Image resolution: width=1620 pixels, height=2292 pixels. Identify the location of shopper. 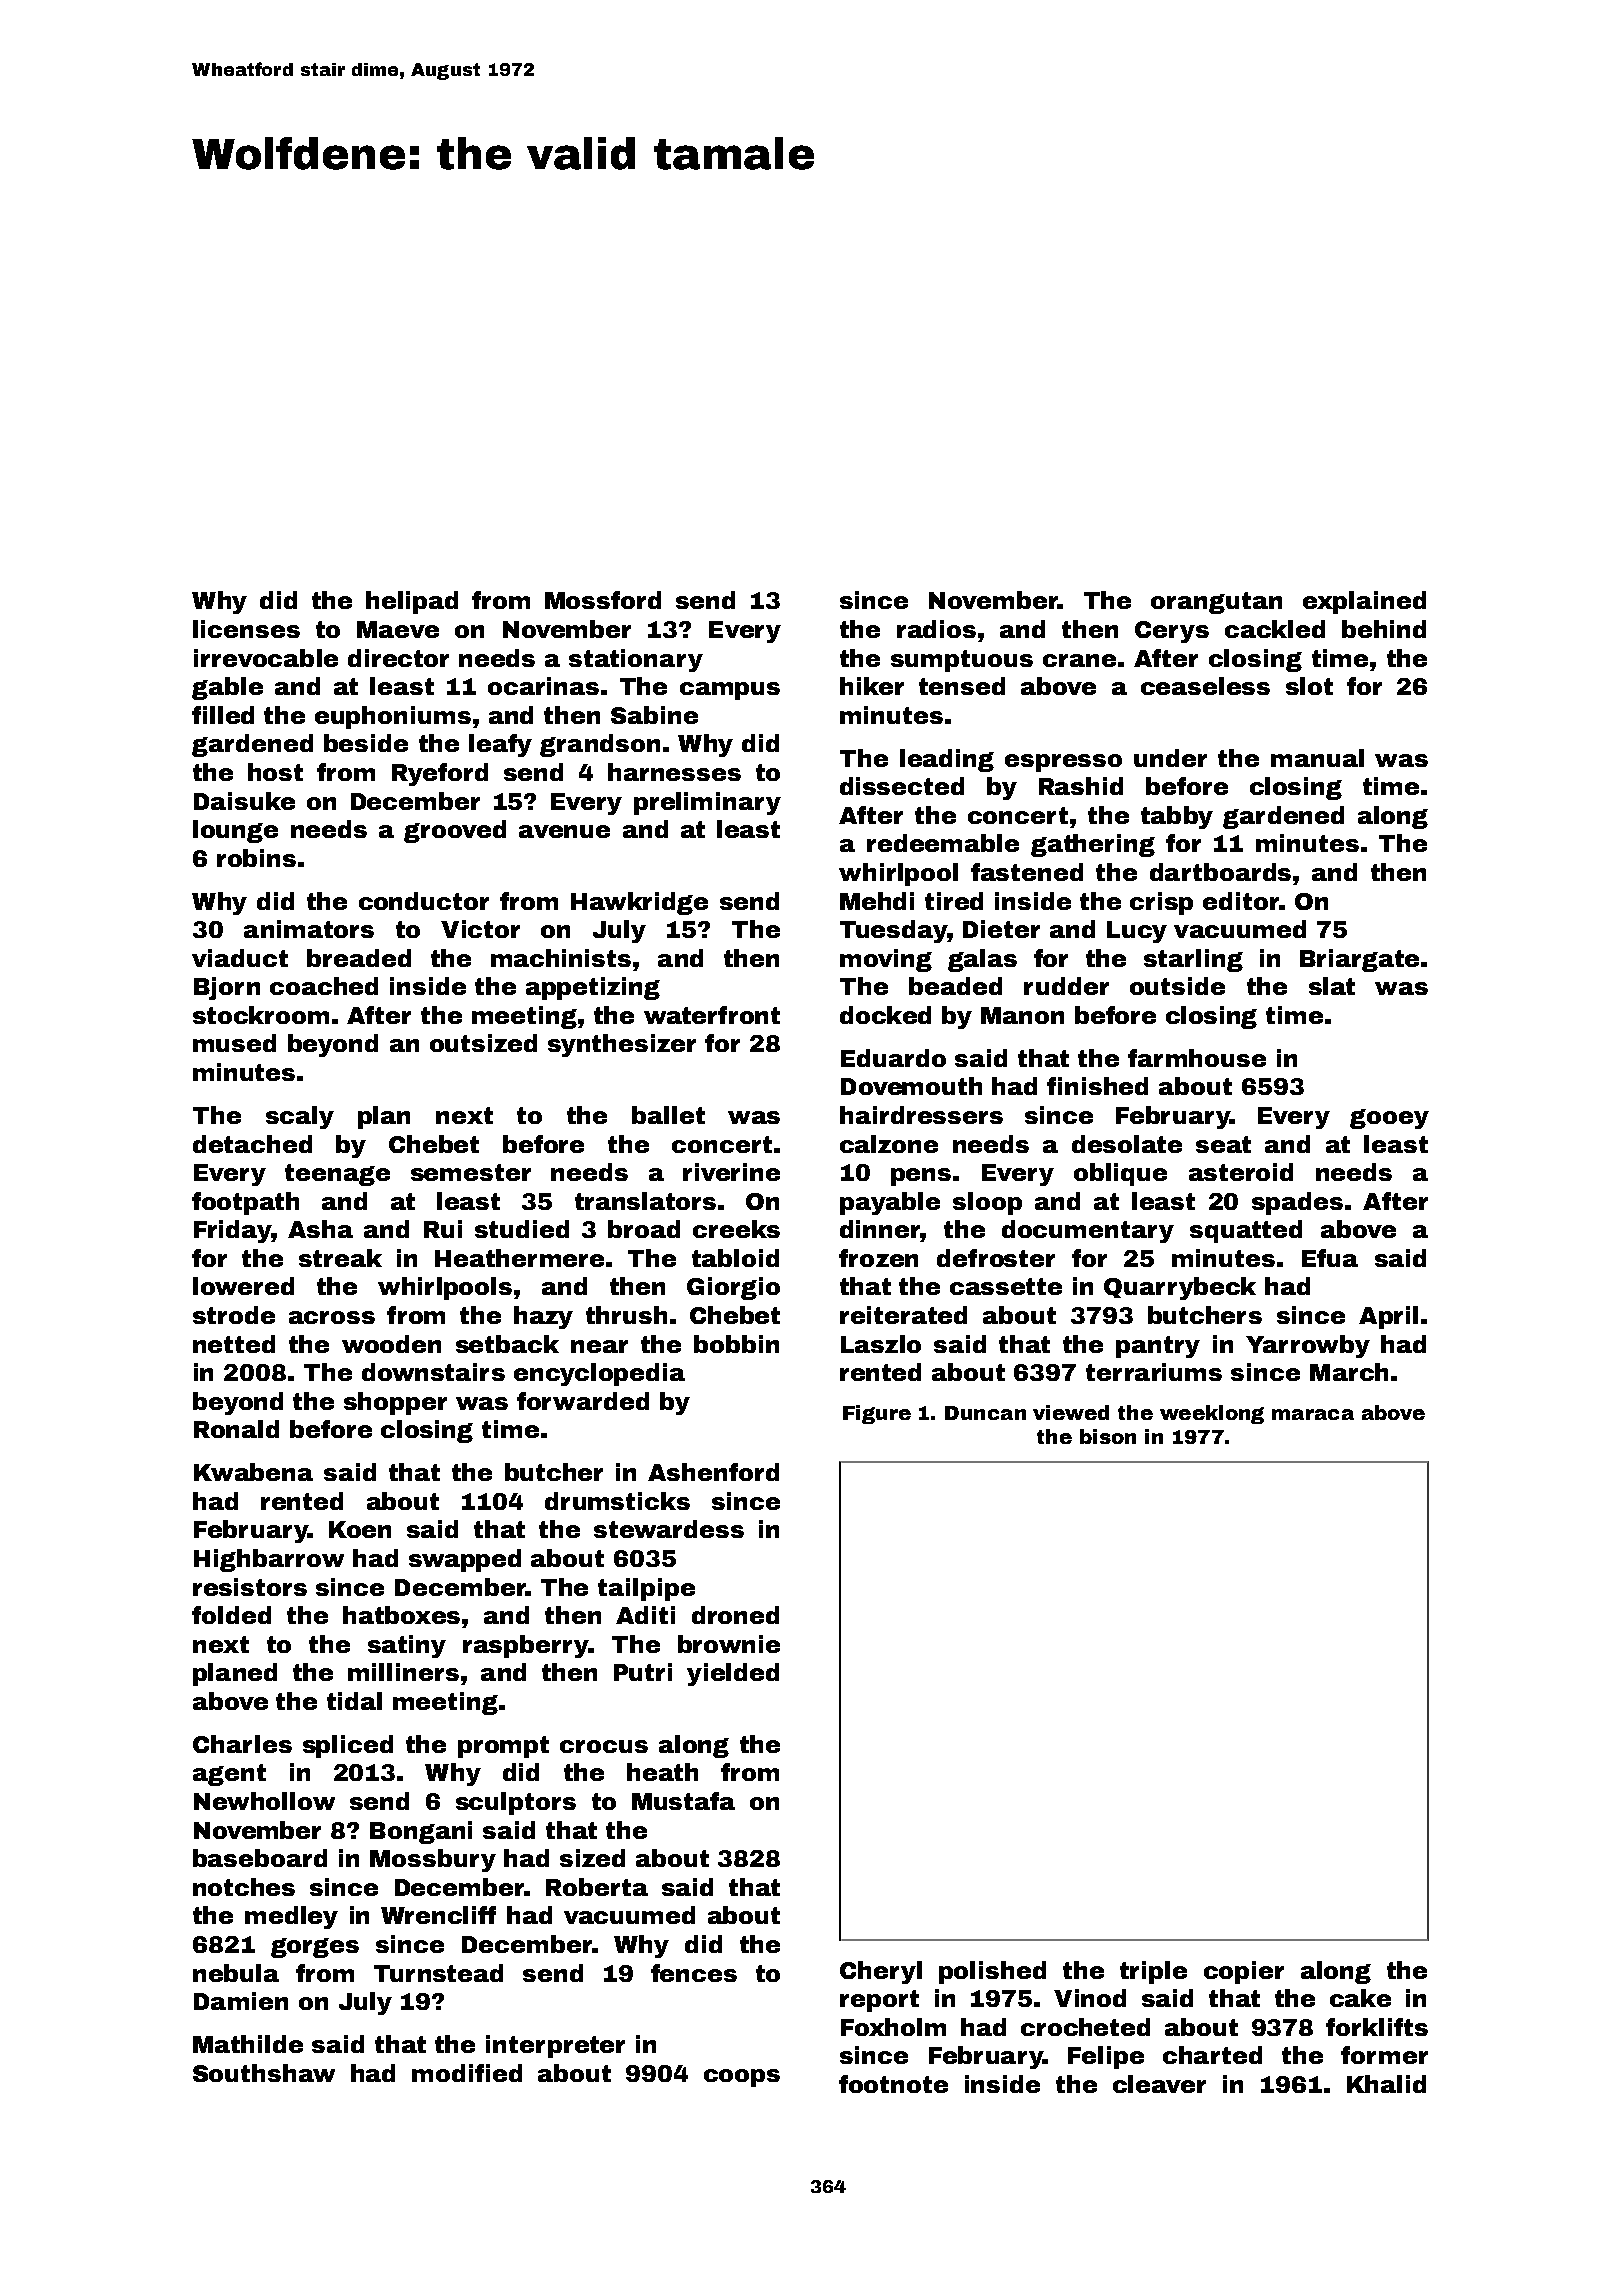
(395, 1403).
